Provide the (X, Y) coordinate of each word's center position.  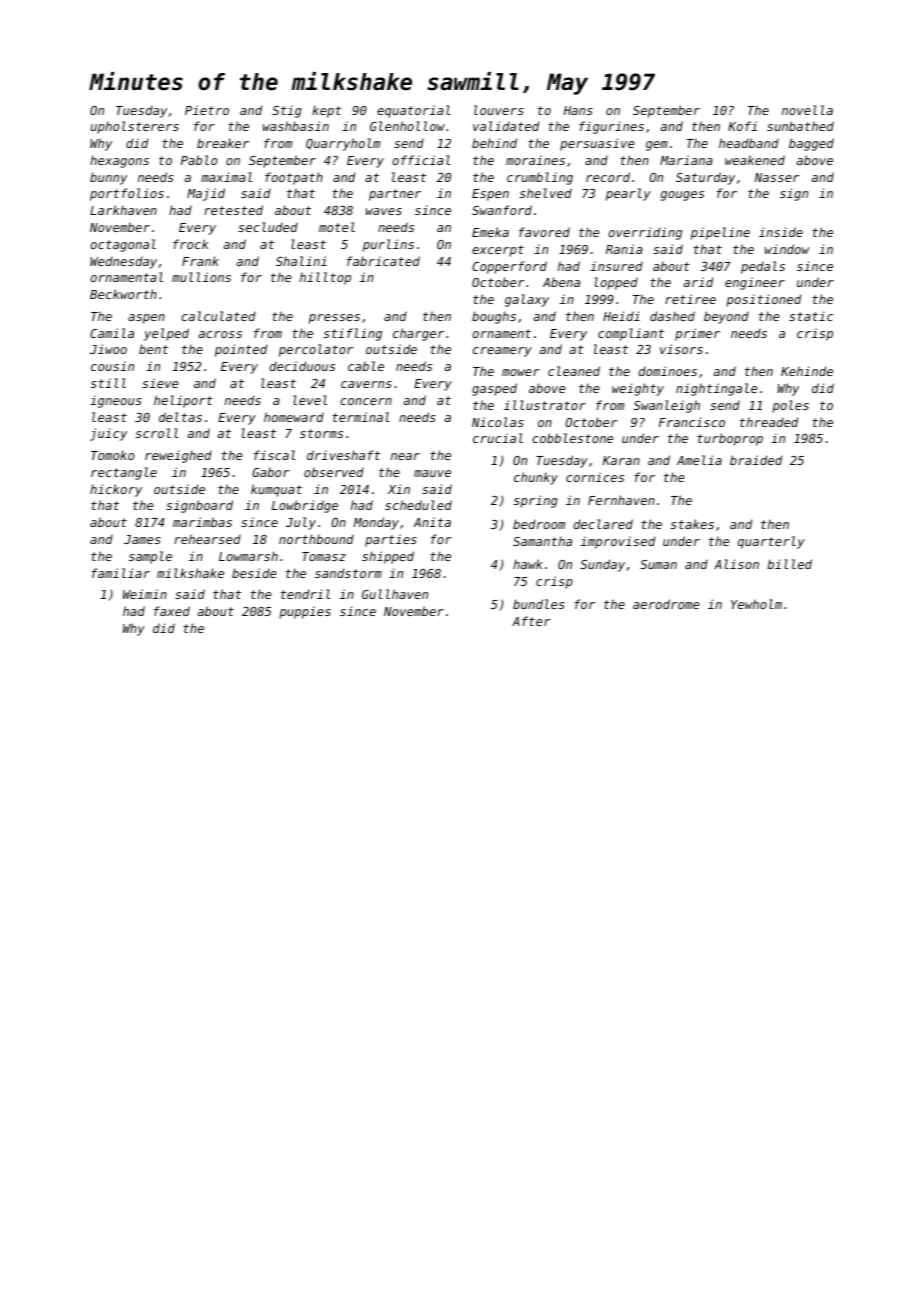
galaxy (527, 300)
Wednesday (123, 262)
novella (807, 110)
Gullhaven (395, 594)
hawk (528, 564)
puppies (305, 612)
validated (506, 126)
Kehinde (807, 371)
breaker (223, 143)
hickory (116, 490)
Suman (658, 564)
